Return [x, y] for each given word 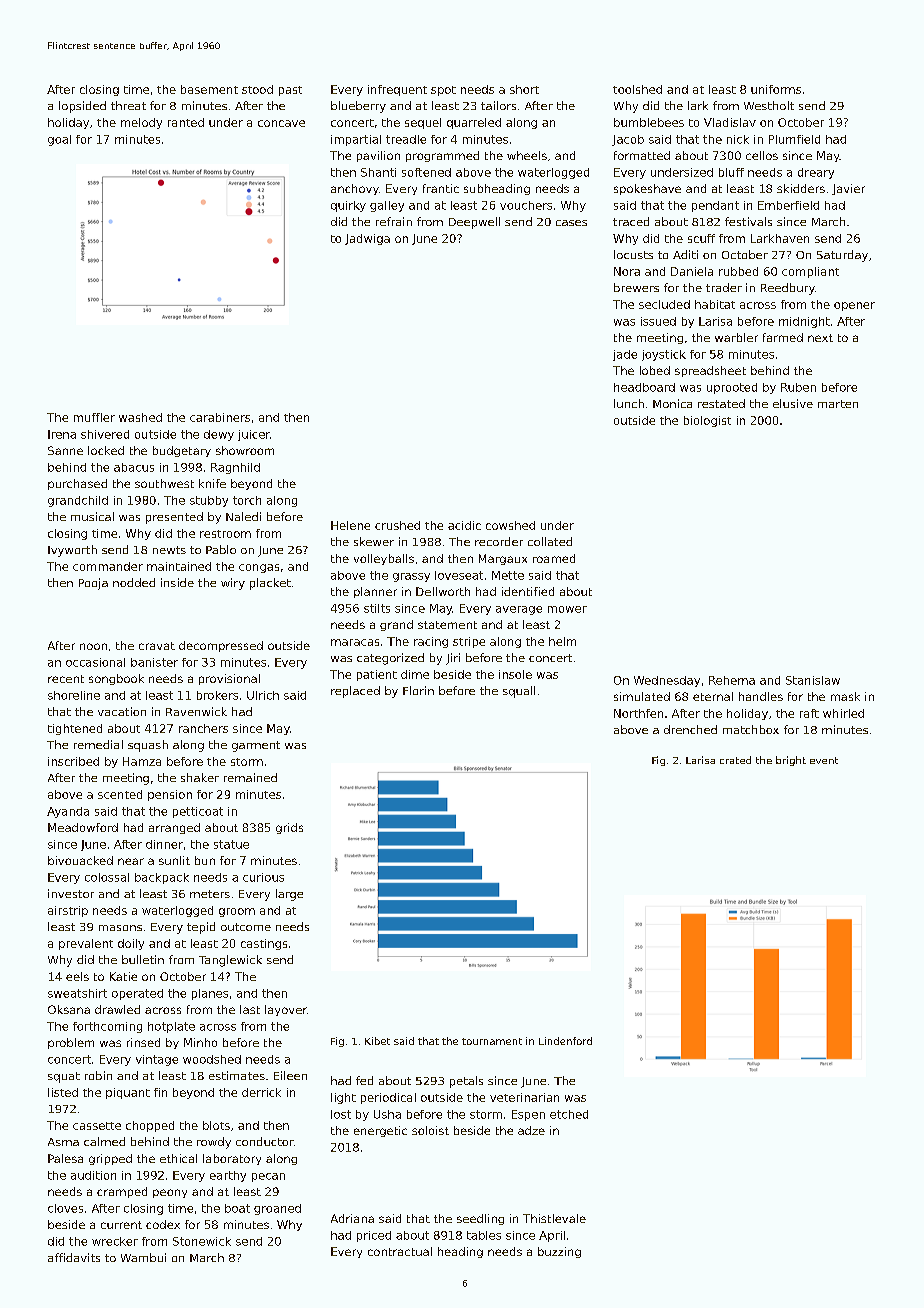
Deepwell [474, 223]
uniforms [776, 89]
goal [59, 140]
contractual [400, 1251]
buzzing [559, 1252]
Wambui [143, 1257]
